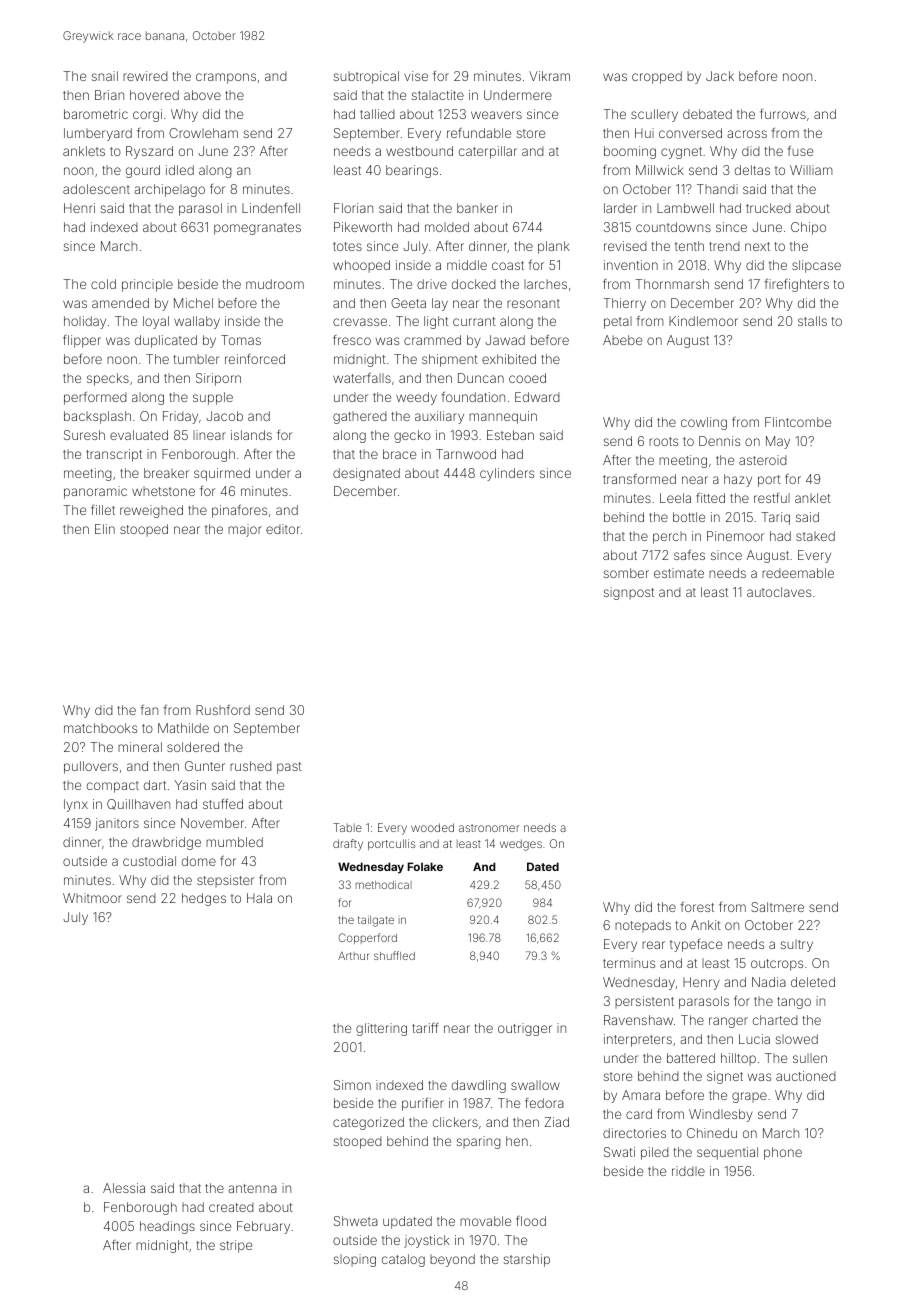 This screenshot has width=908, height=1316. What do you see at coordinates (366, 77) in the screenshot?
I see `subtropical` at bounding box center [366, 77].
